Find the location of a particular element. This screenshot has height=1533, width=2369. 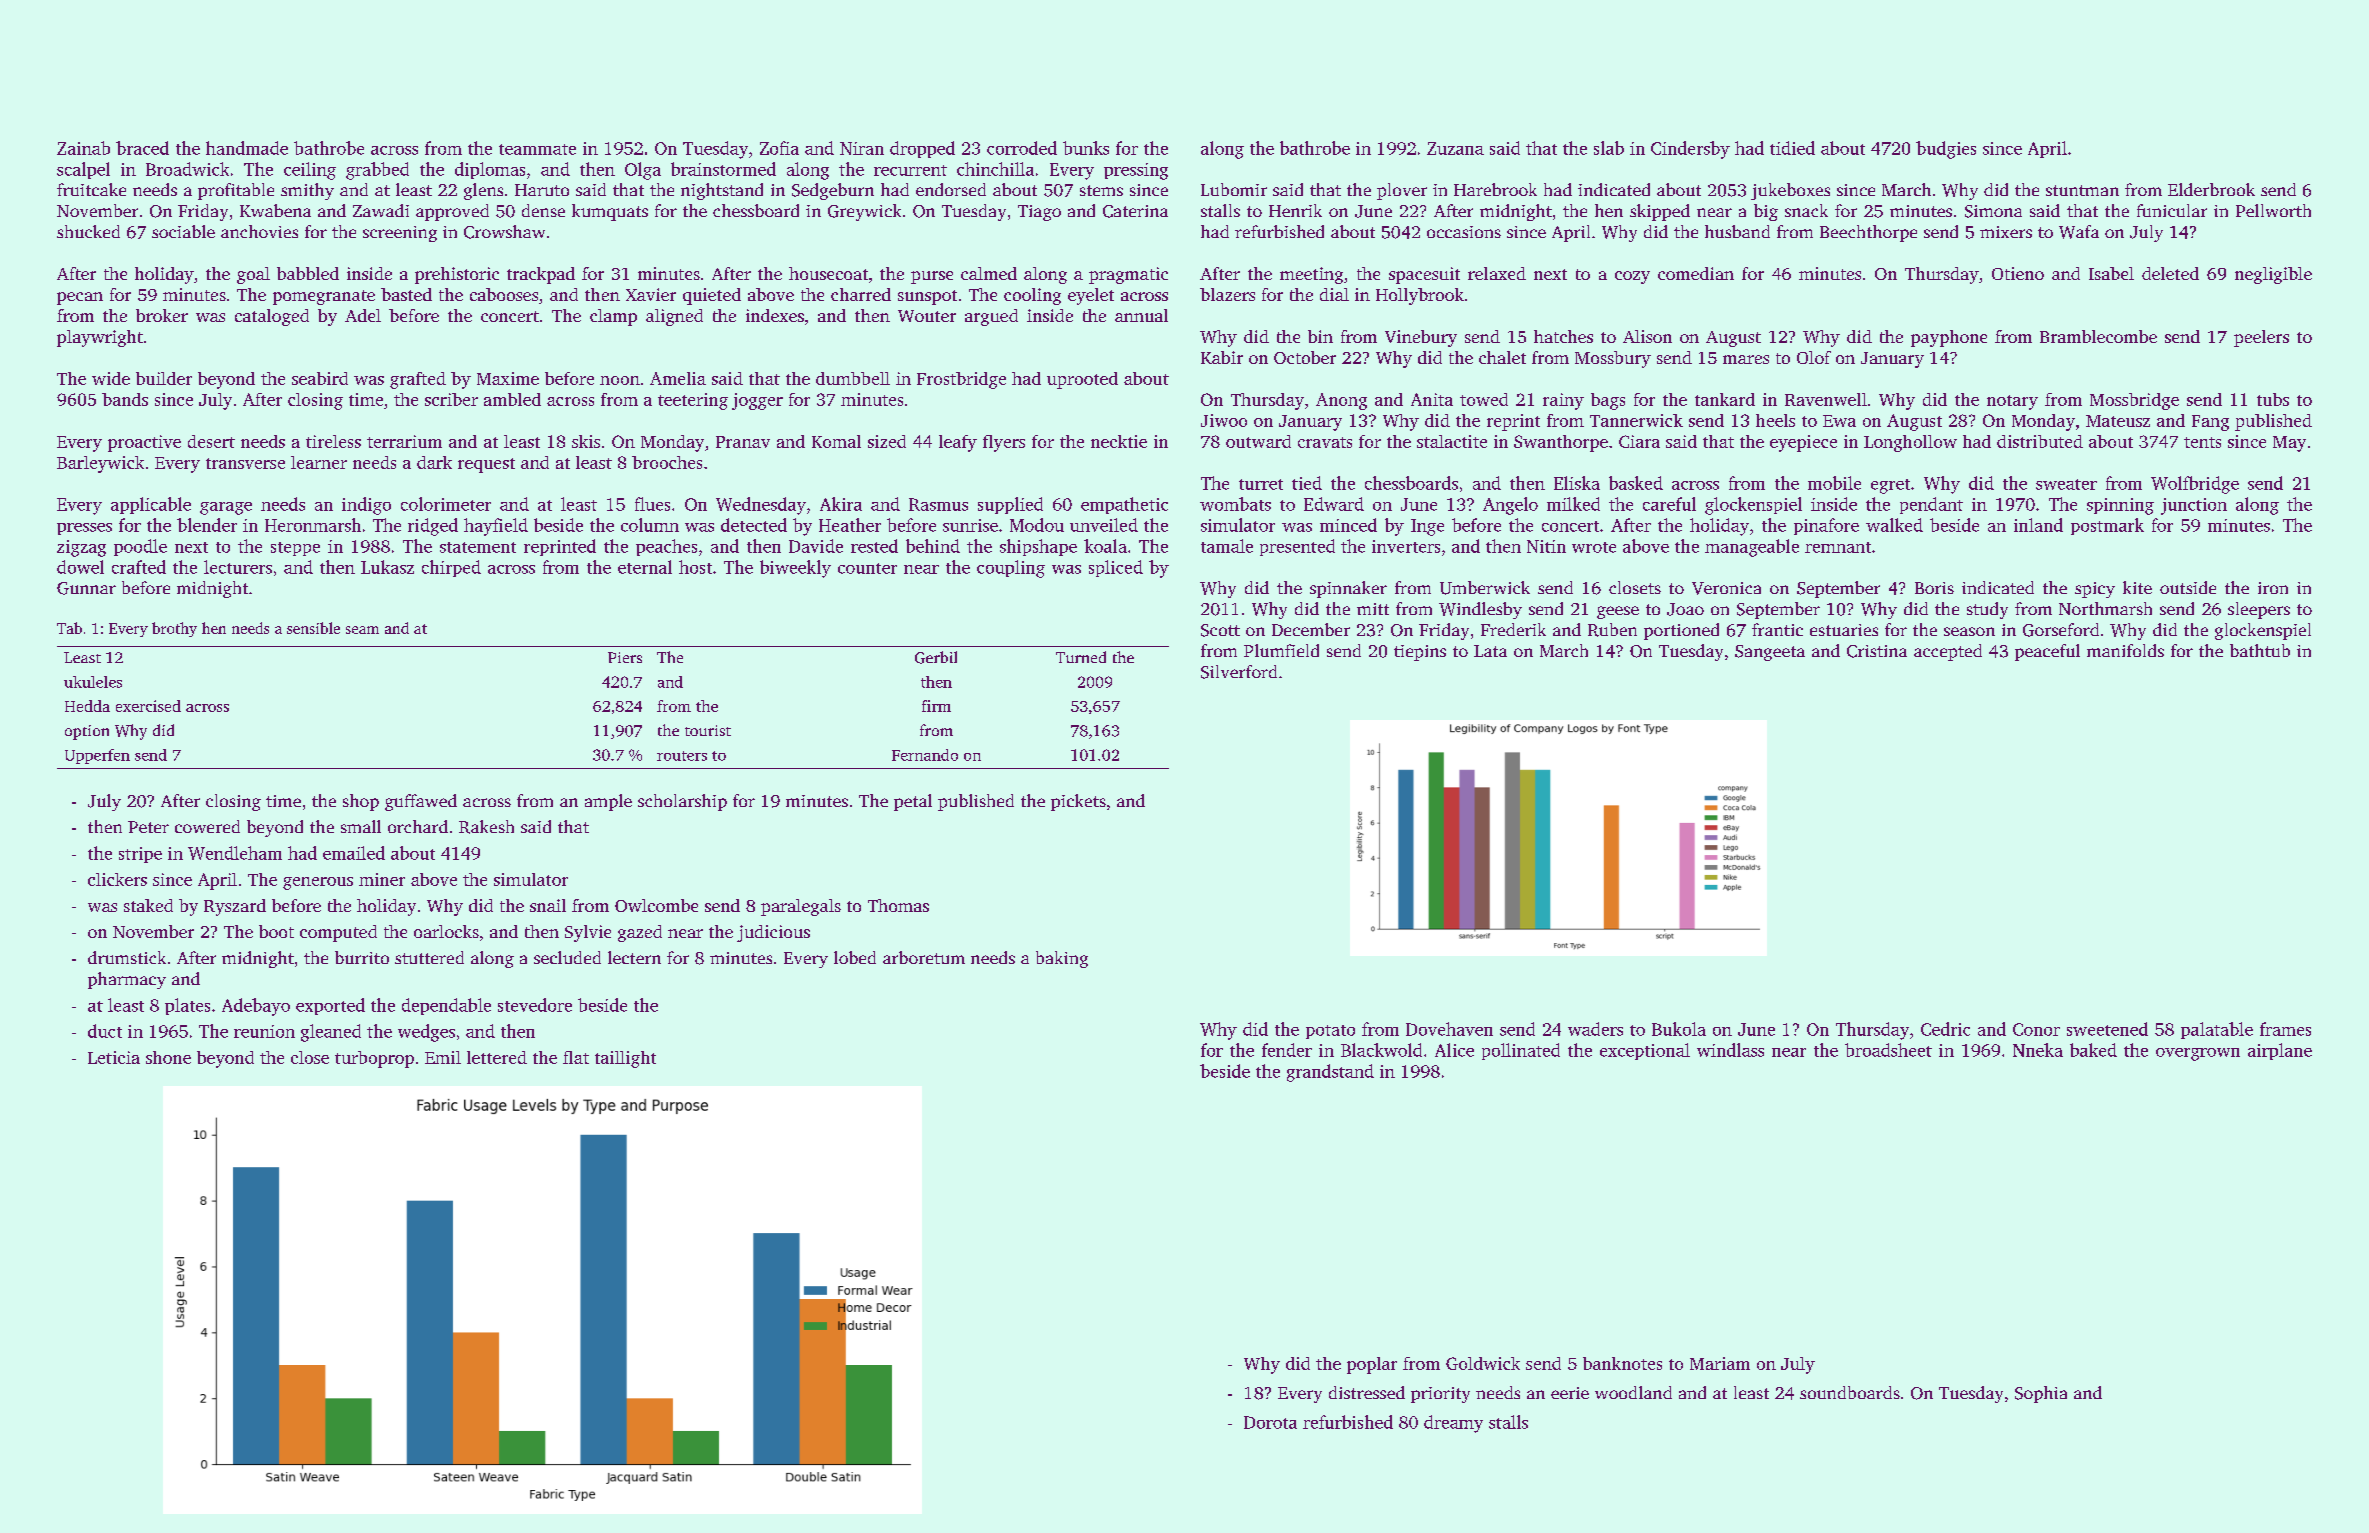

dowel is located at coordinates (80, 567).
